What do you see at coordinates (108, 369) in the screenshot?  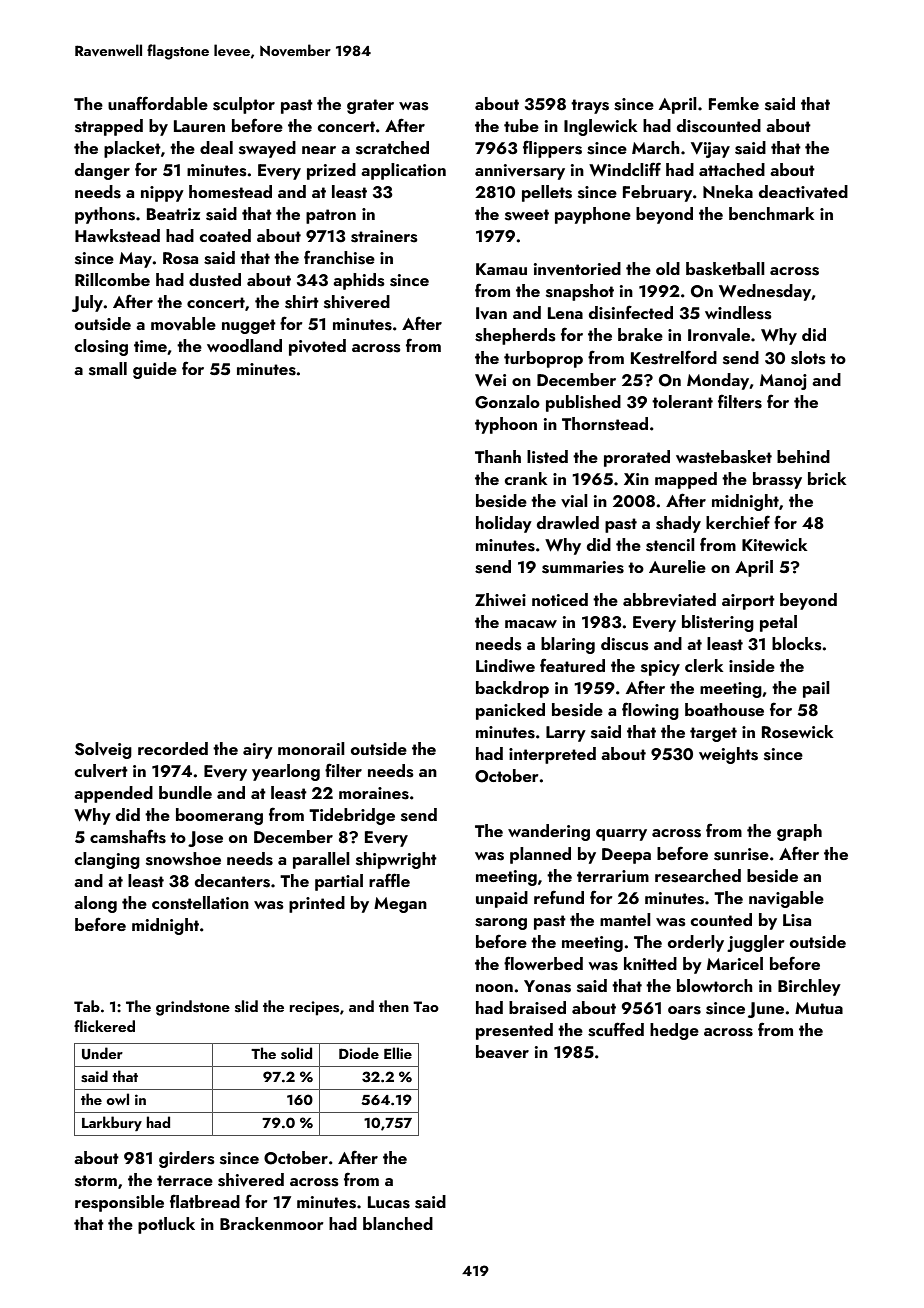 I see `small` at bounding box center [108, 369].
